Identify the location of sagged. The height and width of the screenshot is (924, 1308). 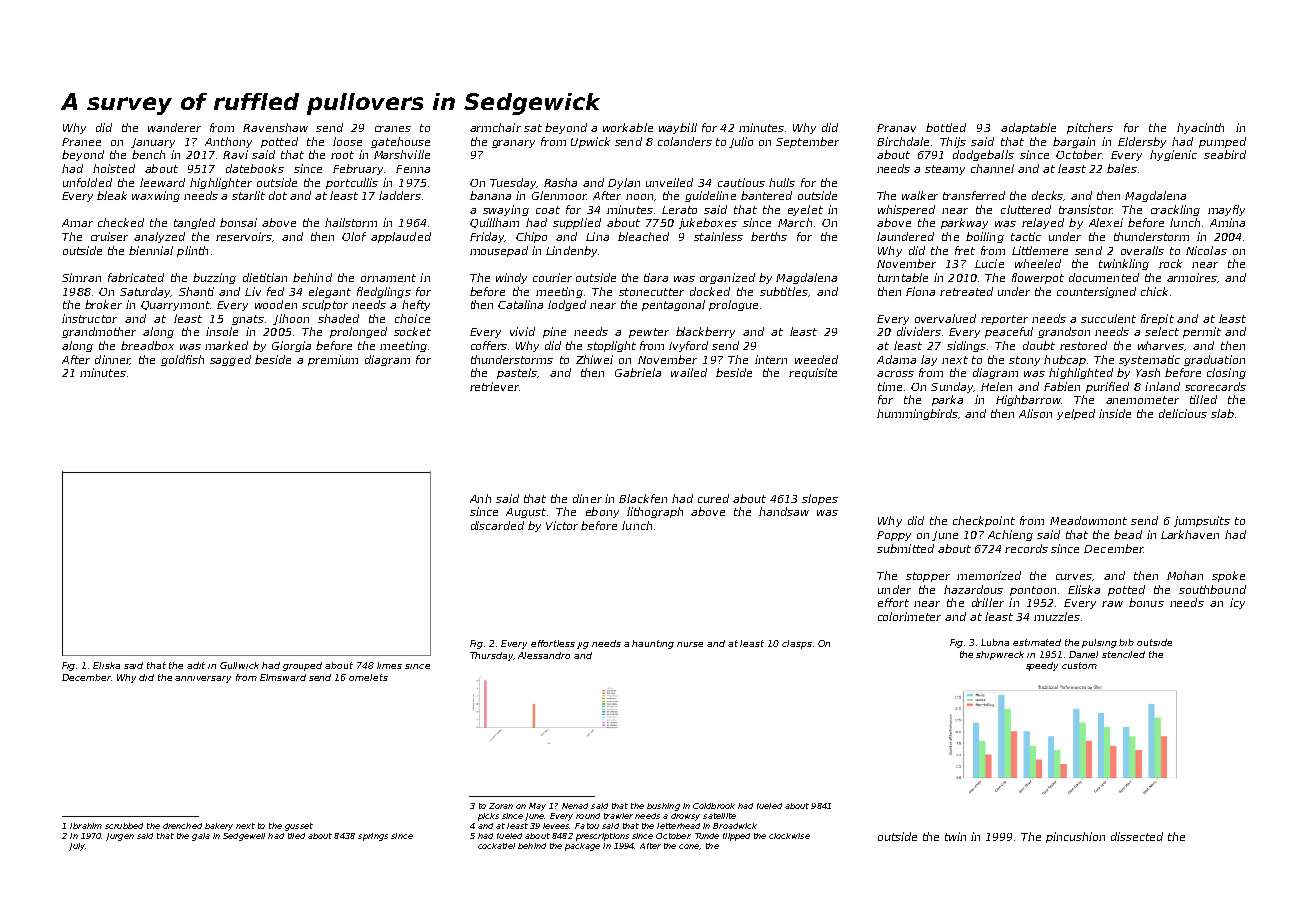
(230, 360).
